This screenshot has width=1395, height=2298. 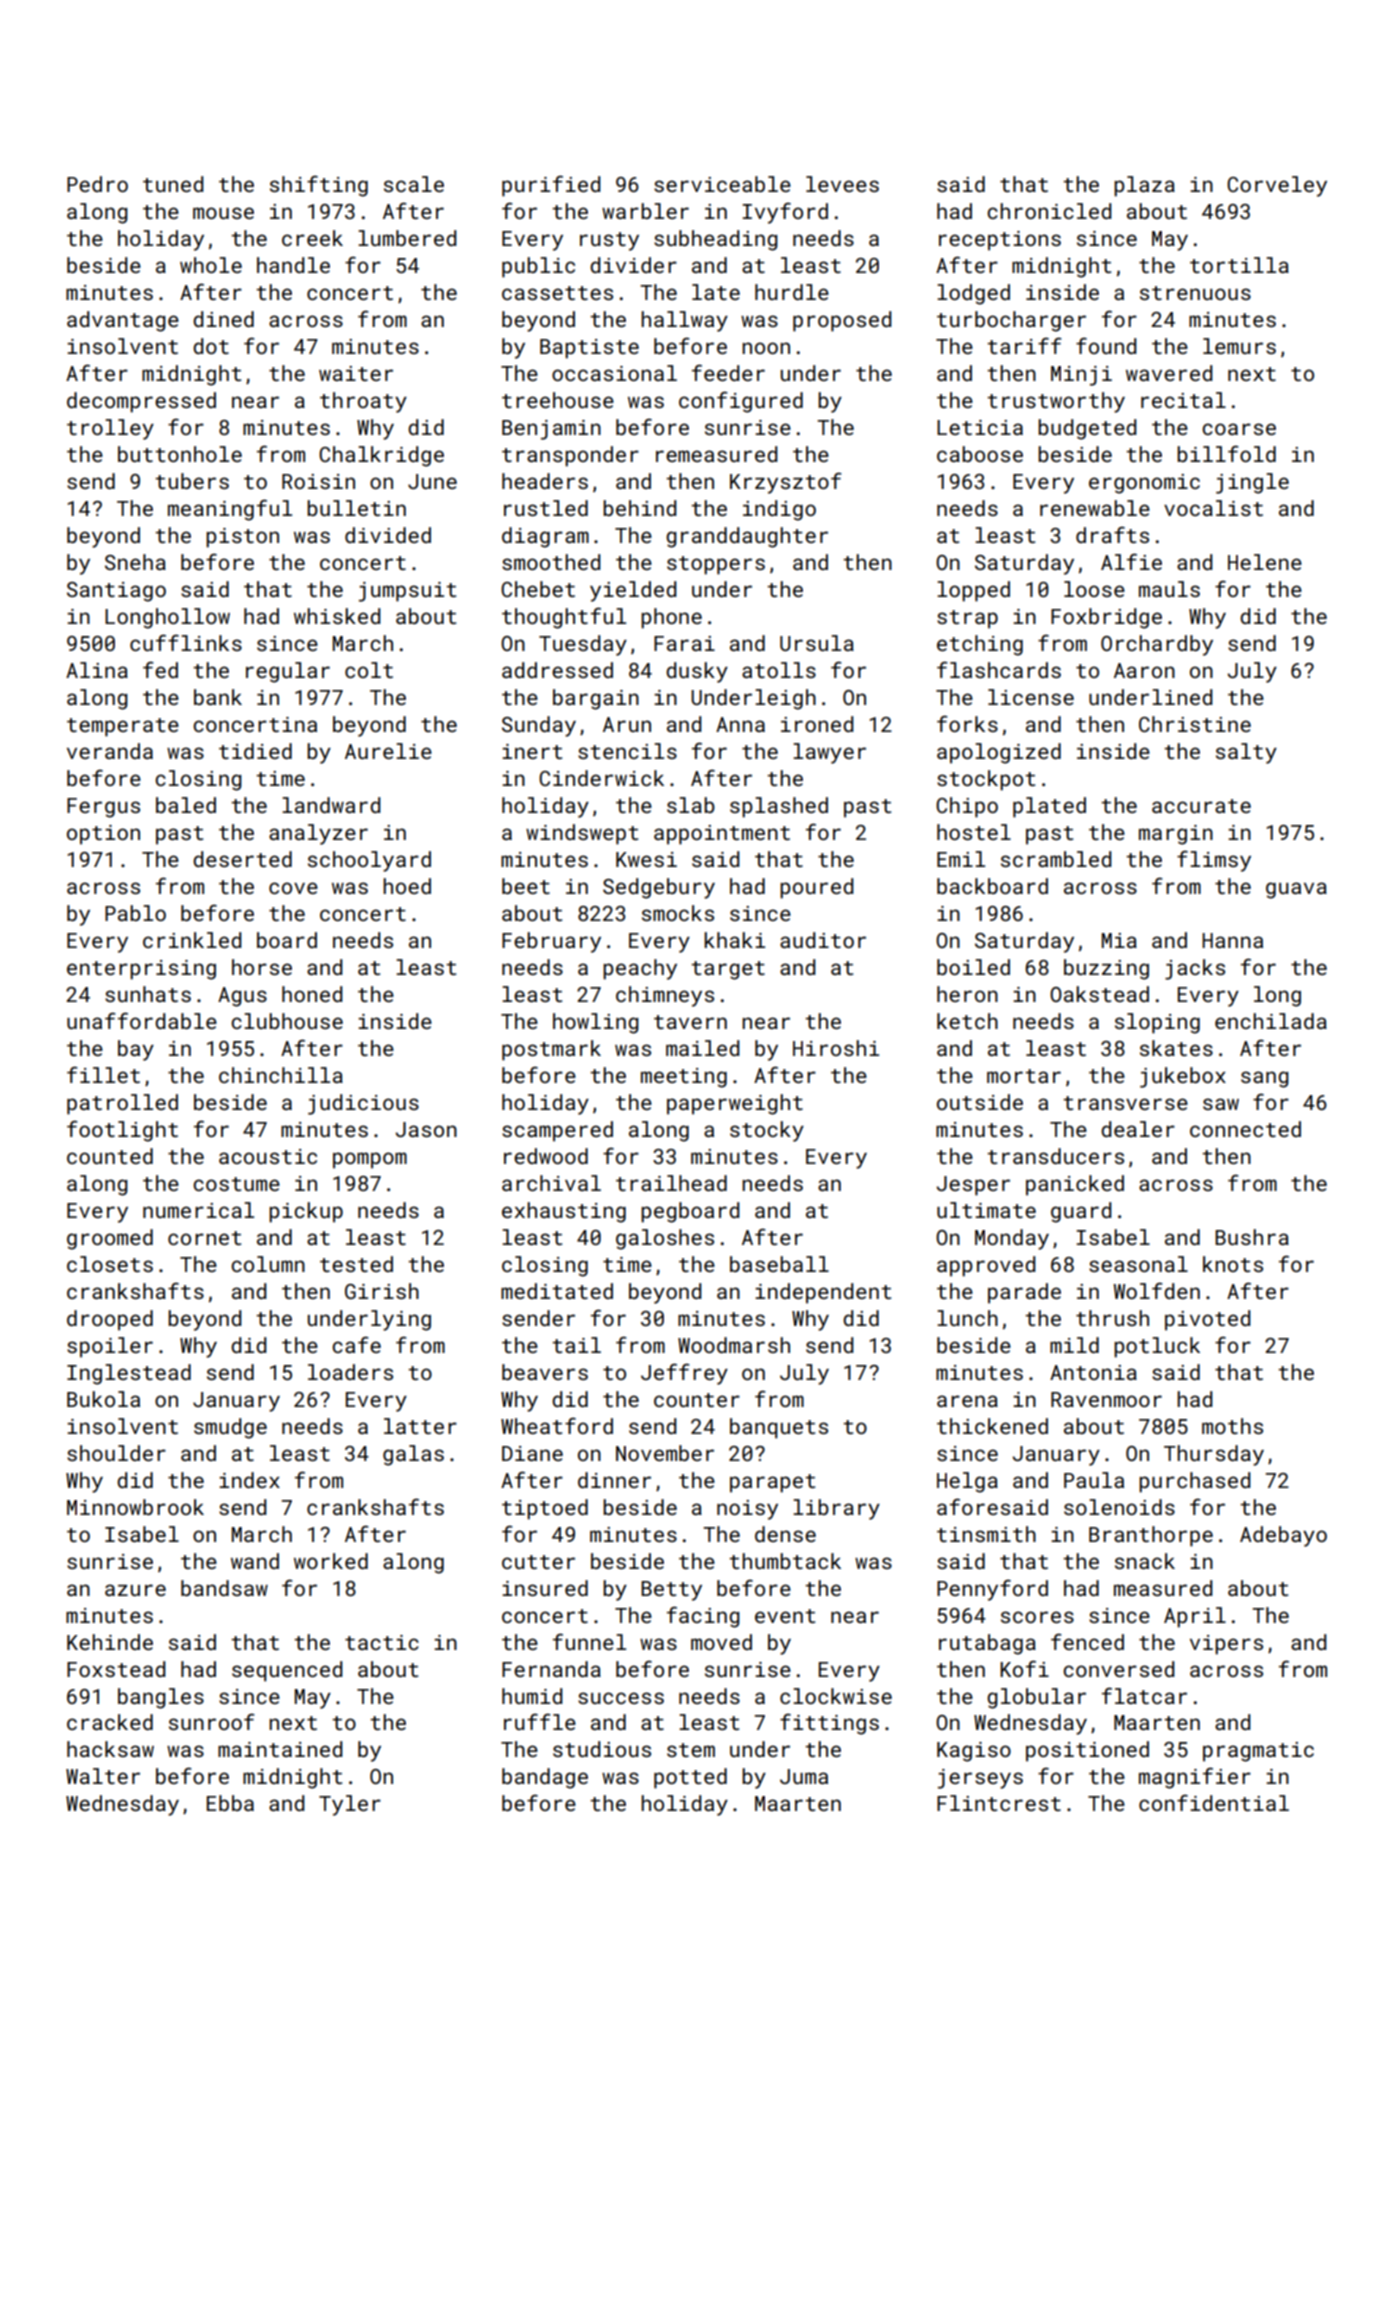 I want to click on bandage, so click(x=545, y=1778).
